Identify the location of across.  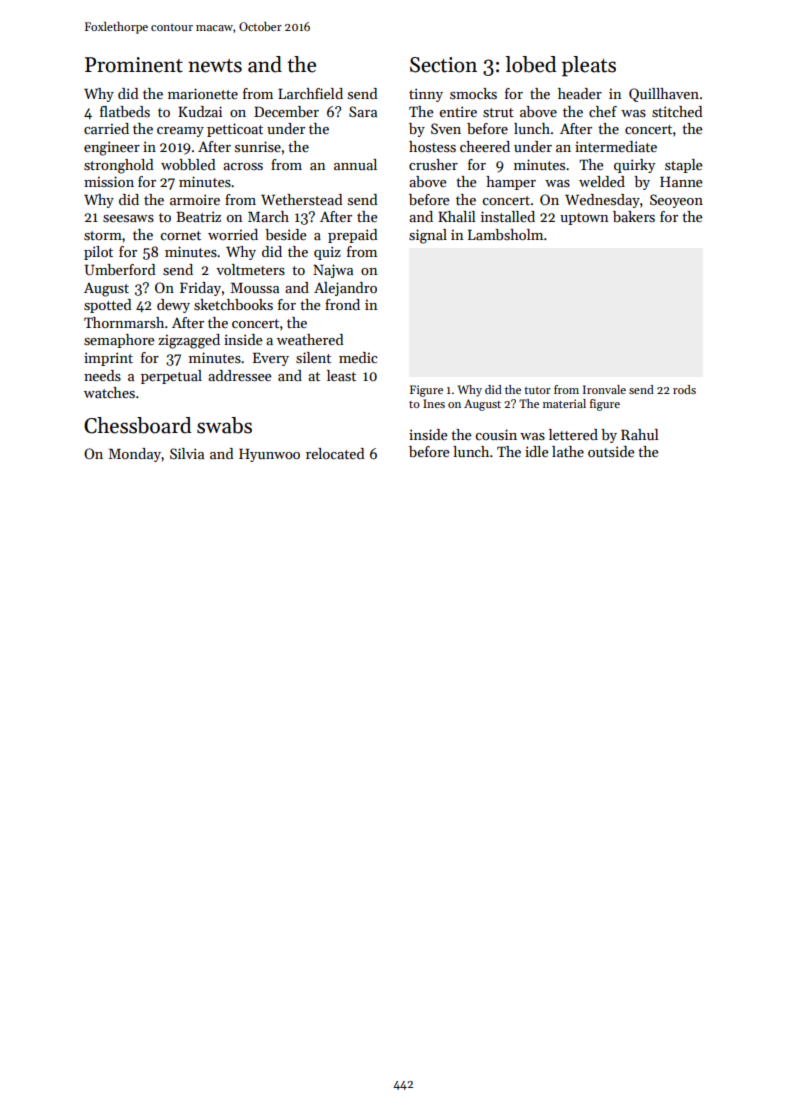
(243, 166).
